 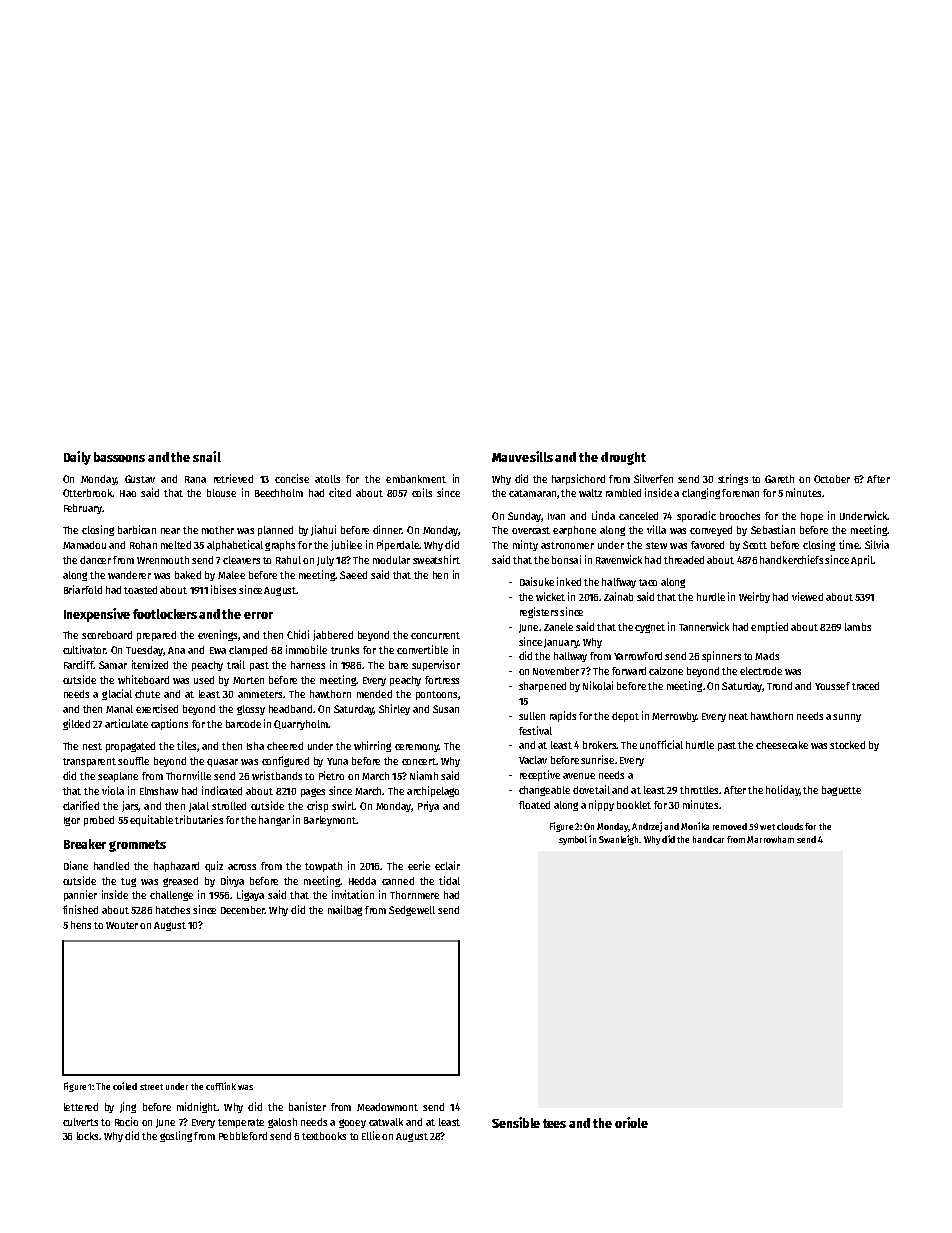 I want to click on Sedgewell, so click(x=412, y=911).
